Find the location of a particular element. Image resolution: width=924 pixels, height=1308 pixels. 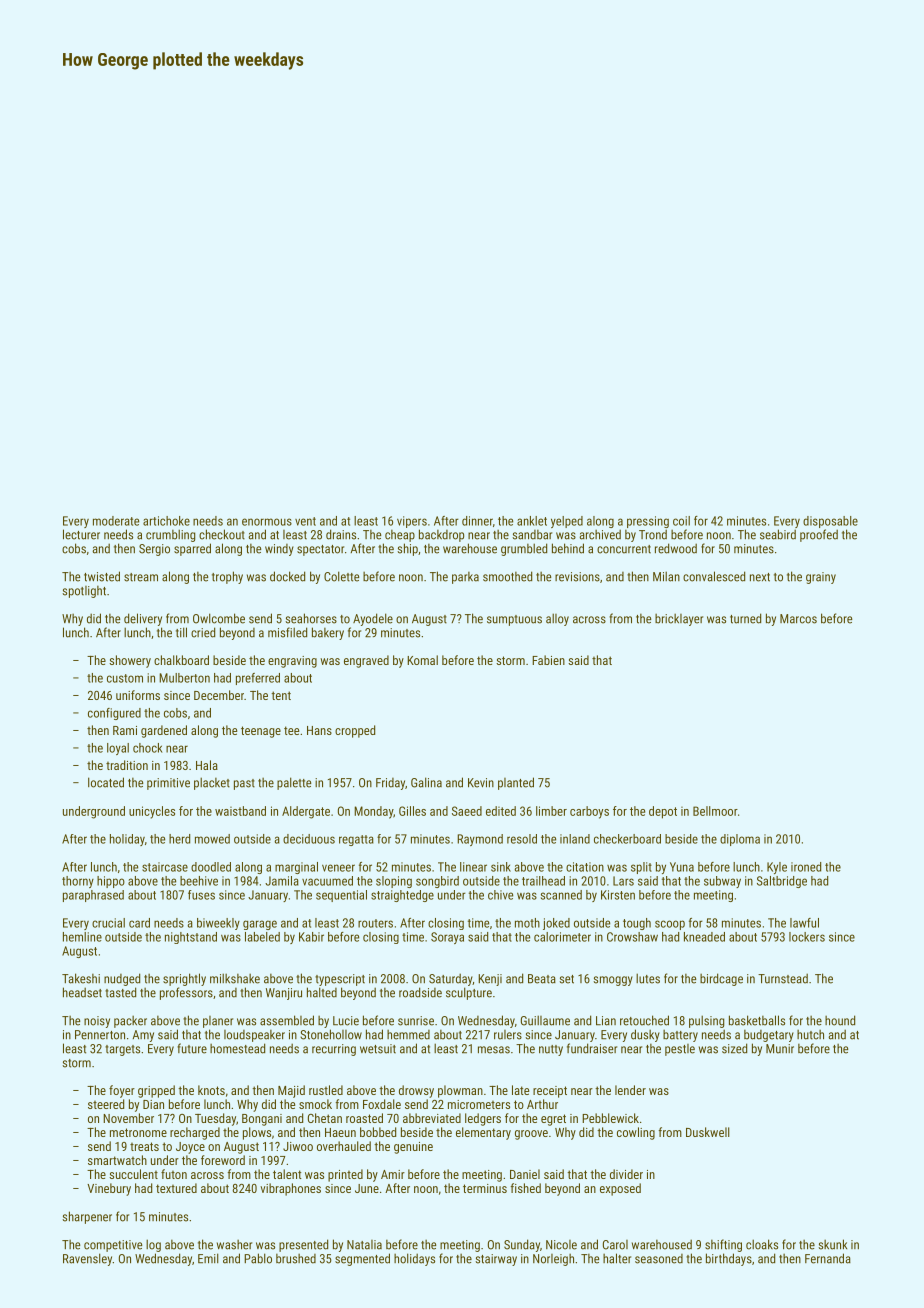

diploma is located at coordinates (740, 840).
